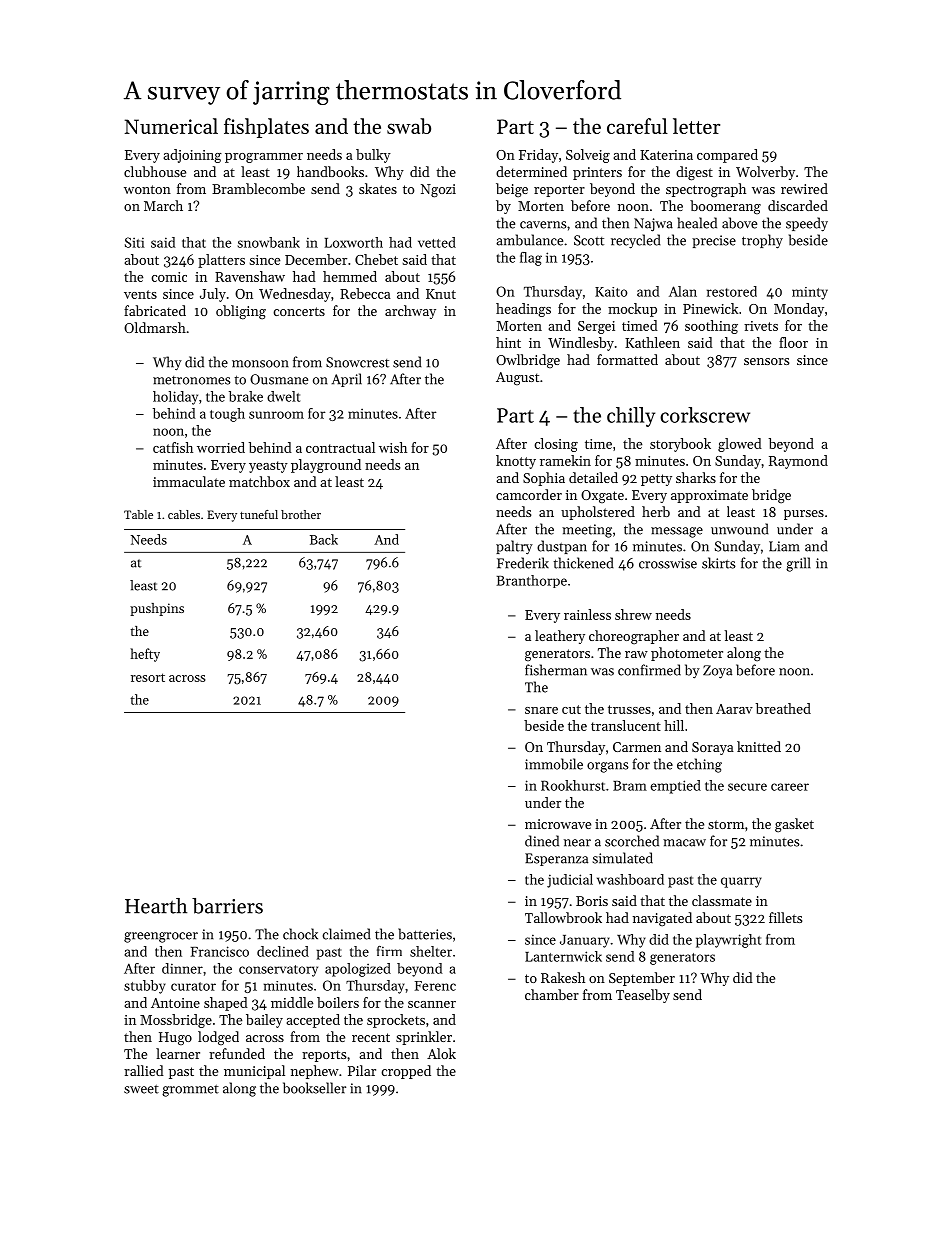  Describe the element at coordinates (171, 126) in the screenshot. I see `Numerical` at that location.
